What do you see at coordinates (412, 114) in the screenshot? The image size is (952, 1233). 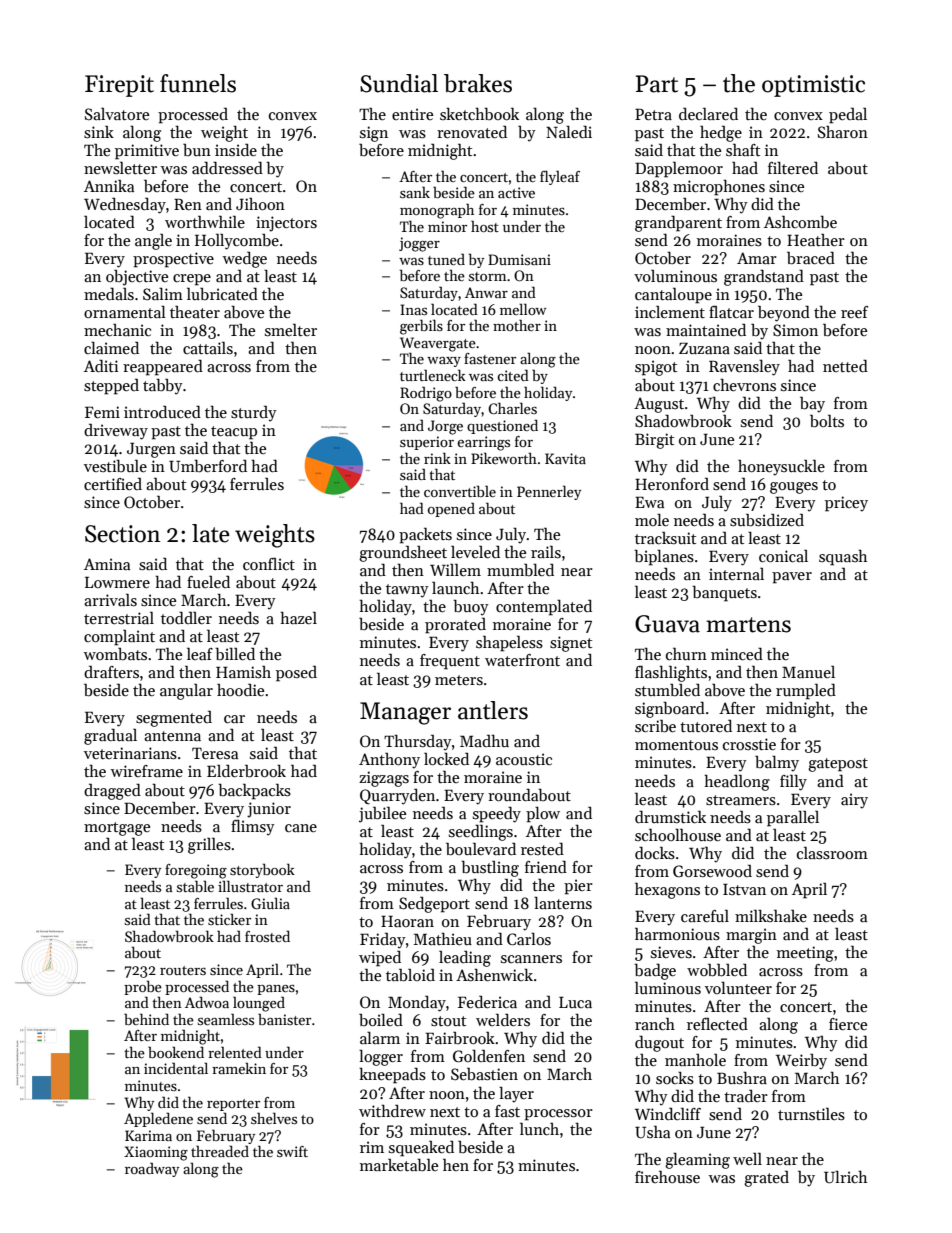 I see `entire` at bounding box center [412, 114].
